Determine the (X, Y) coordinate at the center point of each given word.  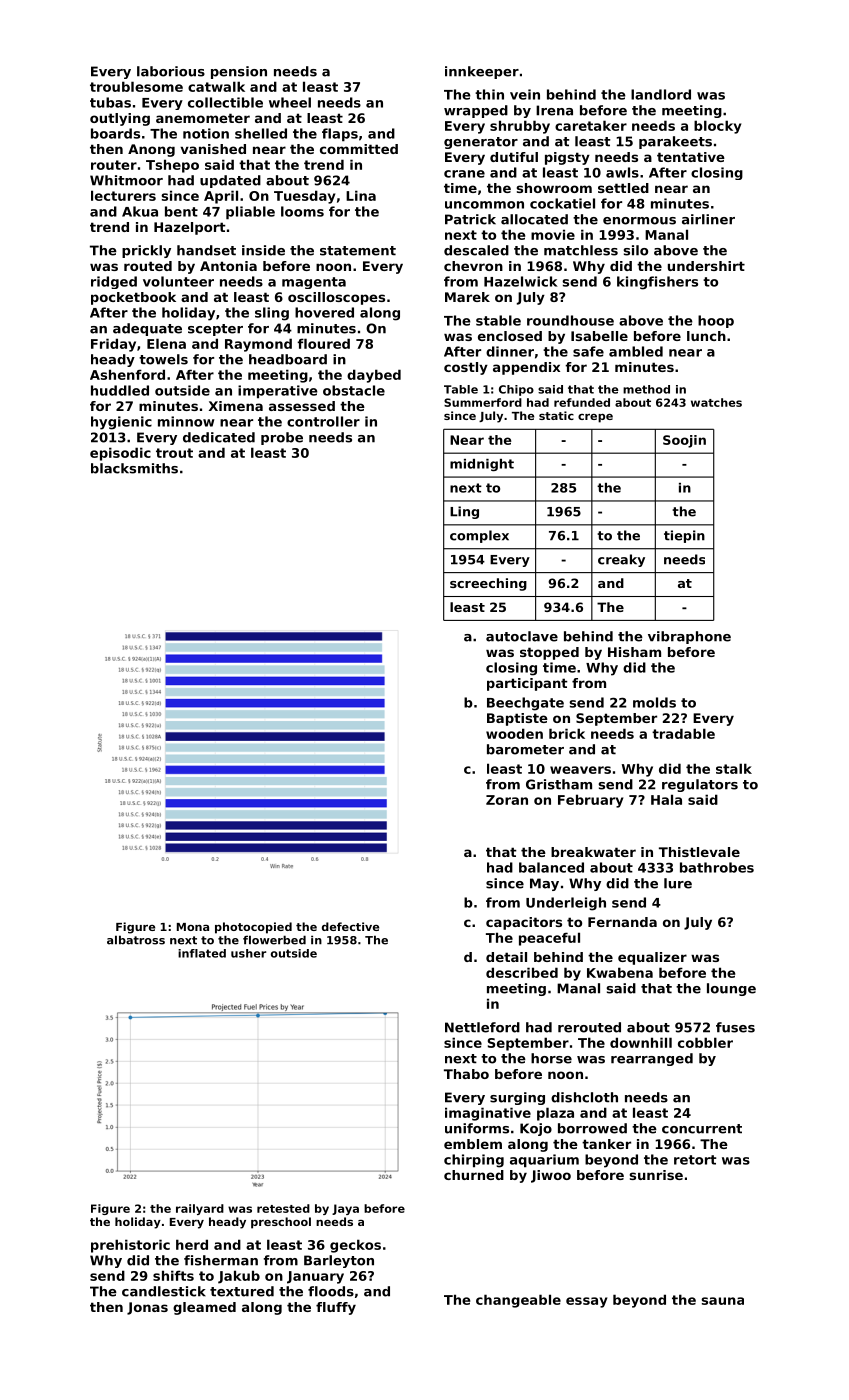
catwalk (216, 86)
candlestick (164, 1291)
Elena (166, 343)
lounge (731, 989)
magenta (314, 283)
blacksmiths (134, 468)
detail (506, 957)
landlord (661, 94)
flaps (340, 135)
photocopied (253, 928)
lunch (706, 336)
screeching (488, 584)
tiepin (684, 536)
